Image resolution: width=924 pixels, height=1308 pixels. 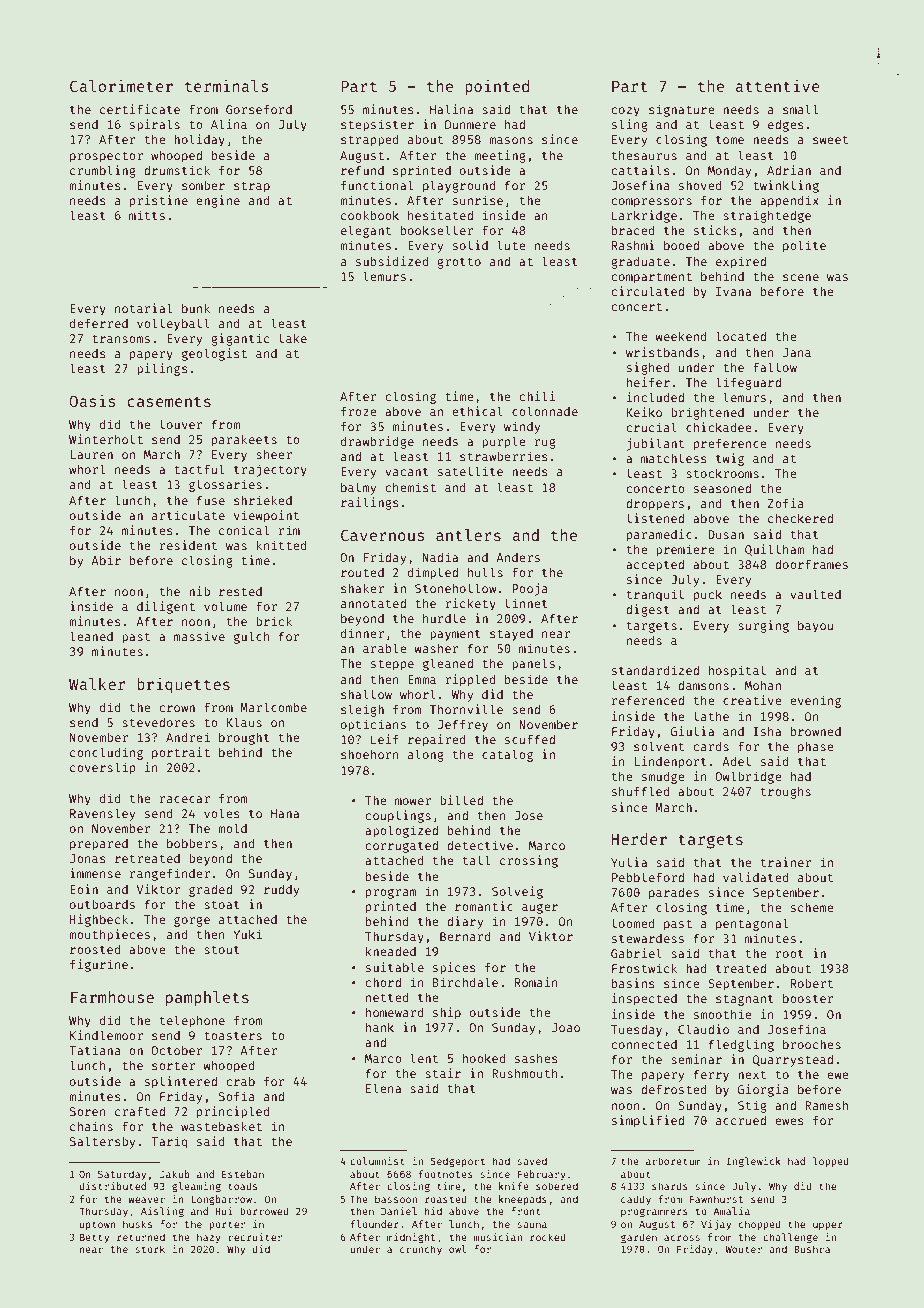 I want to click on graded, so click(x=210, y=891).
